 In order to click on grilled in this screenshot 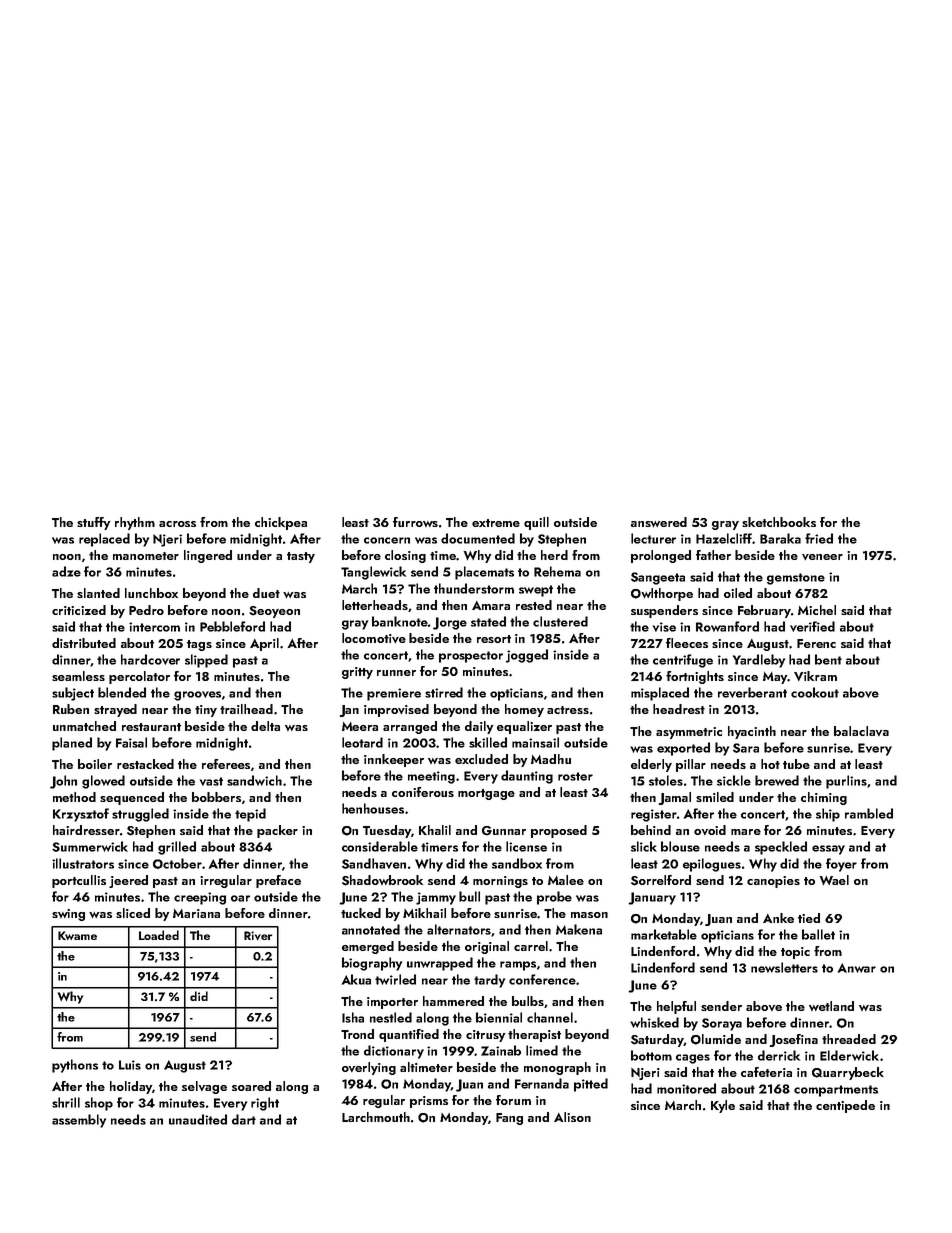, I will do `click(177, 848)`.
